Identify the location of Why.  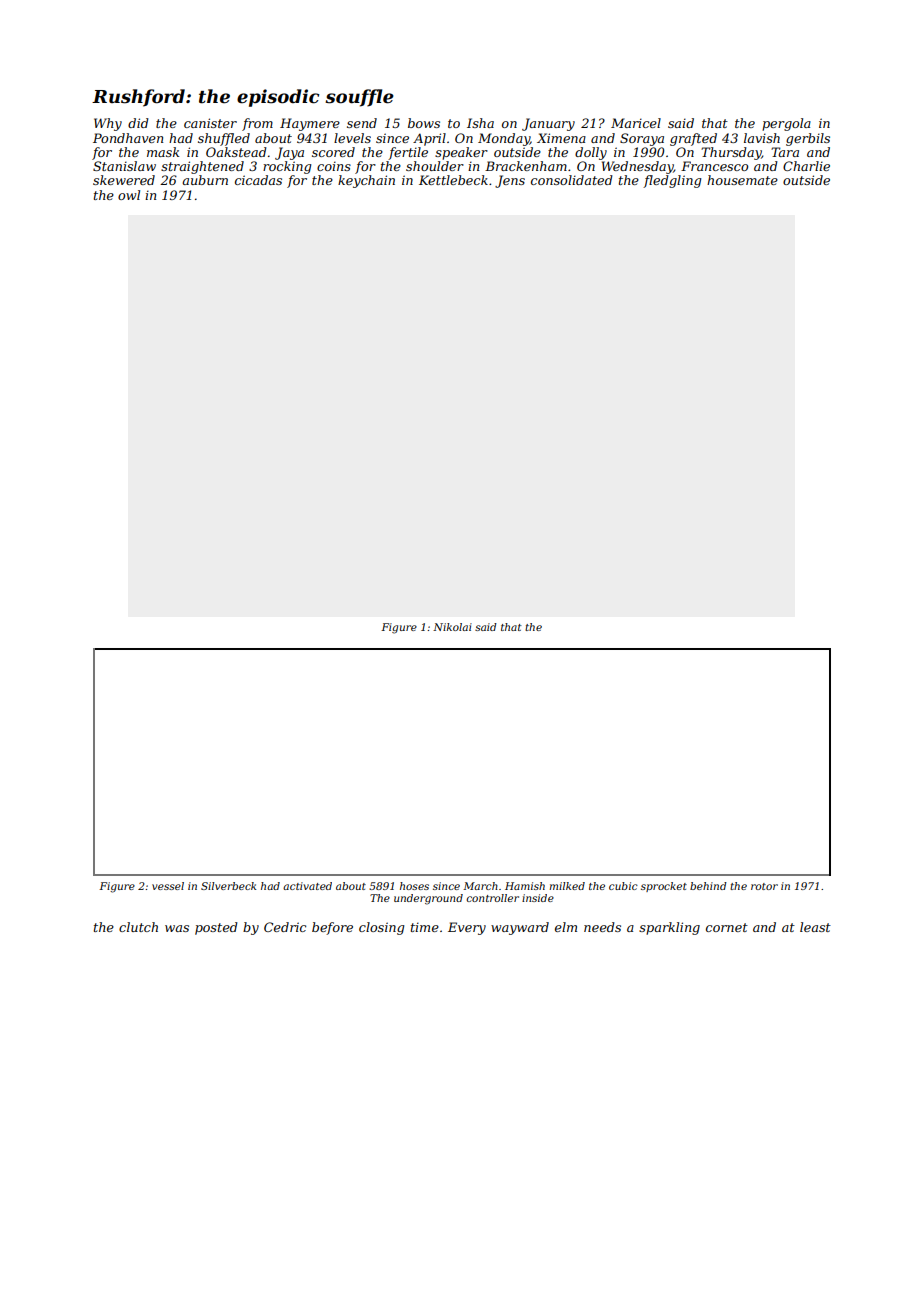
(108, 124).
